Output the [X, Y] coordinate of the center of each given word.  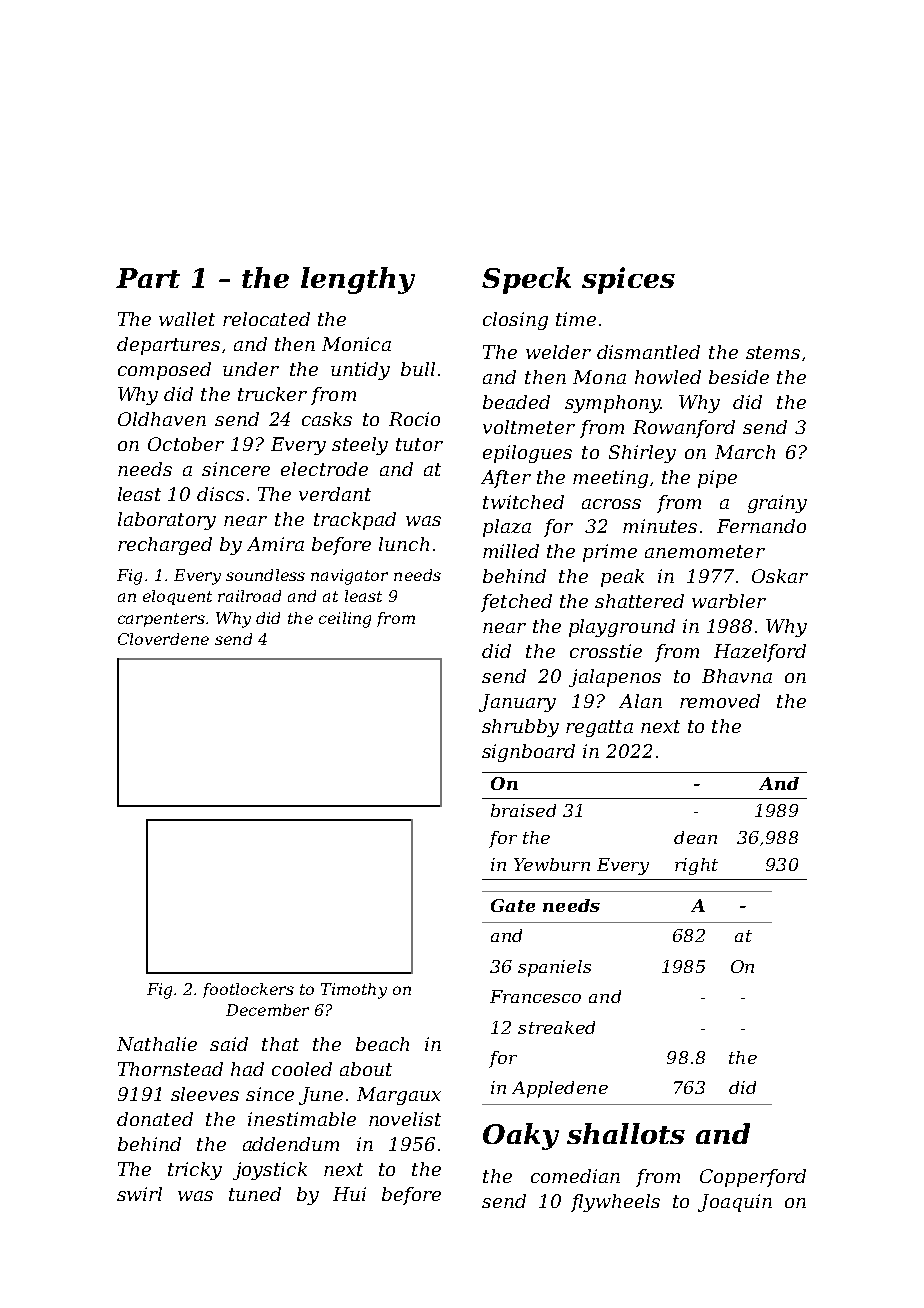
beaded [516, 402]
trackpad [355, 521]
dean [695, 837]
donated [155, 1119]
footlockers [248, 990]
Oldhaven [162, 419]
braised [523, 810]
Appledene [560, 1089]
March [745, 452]
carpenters [161, 620]
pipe [717, 479]
